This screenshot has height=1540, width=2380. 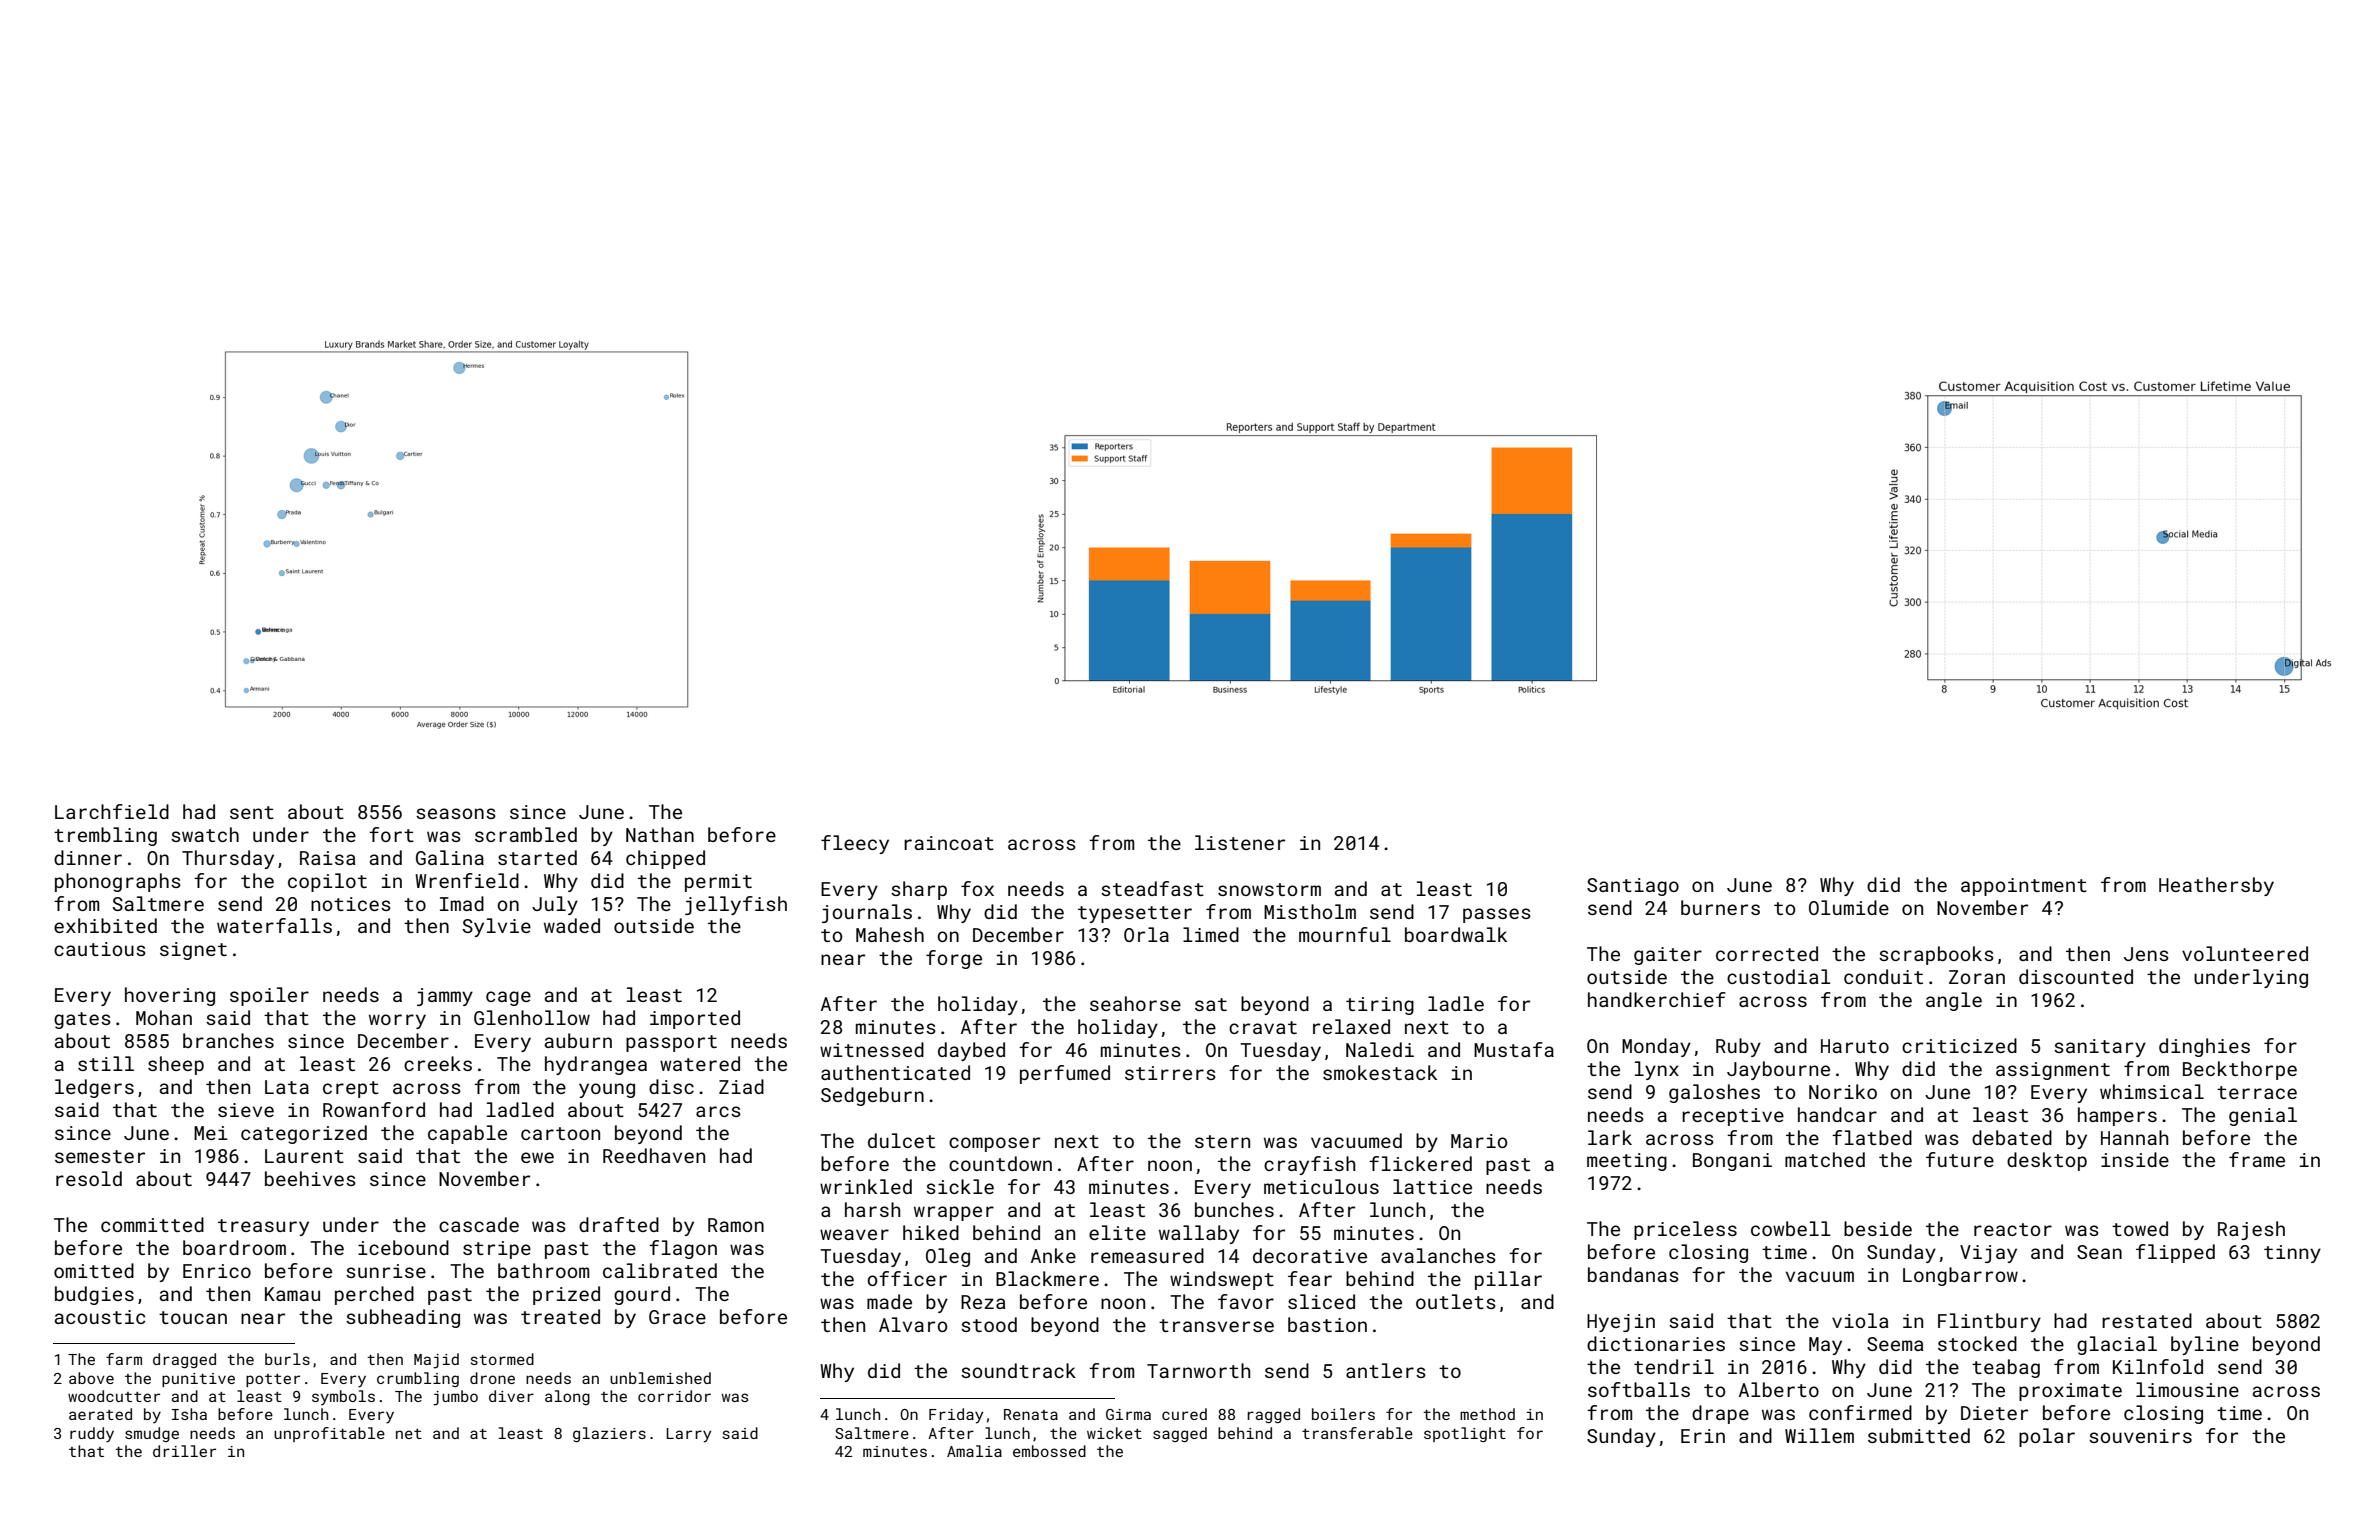 What do you see at coordinates (112, 811) in the screenshot?
I see `Larchfield` at bounding box center [112, 811].
